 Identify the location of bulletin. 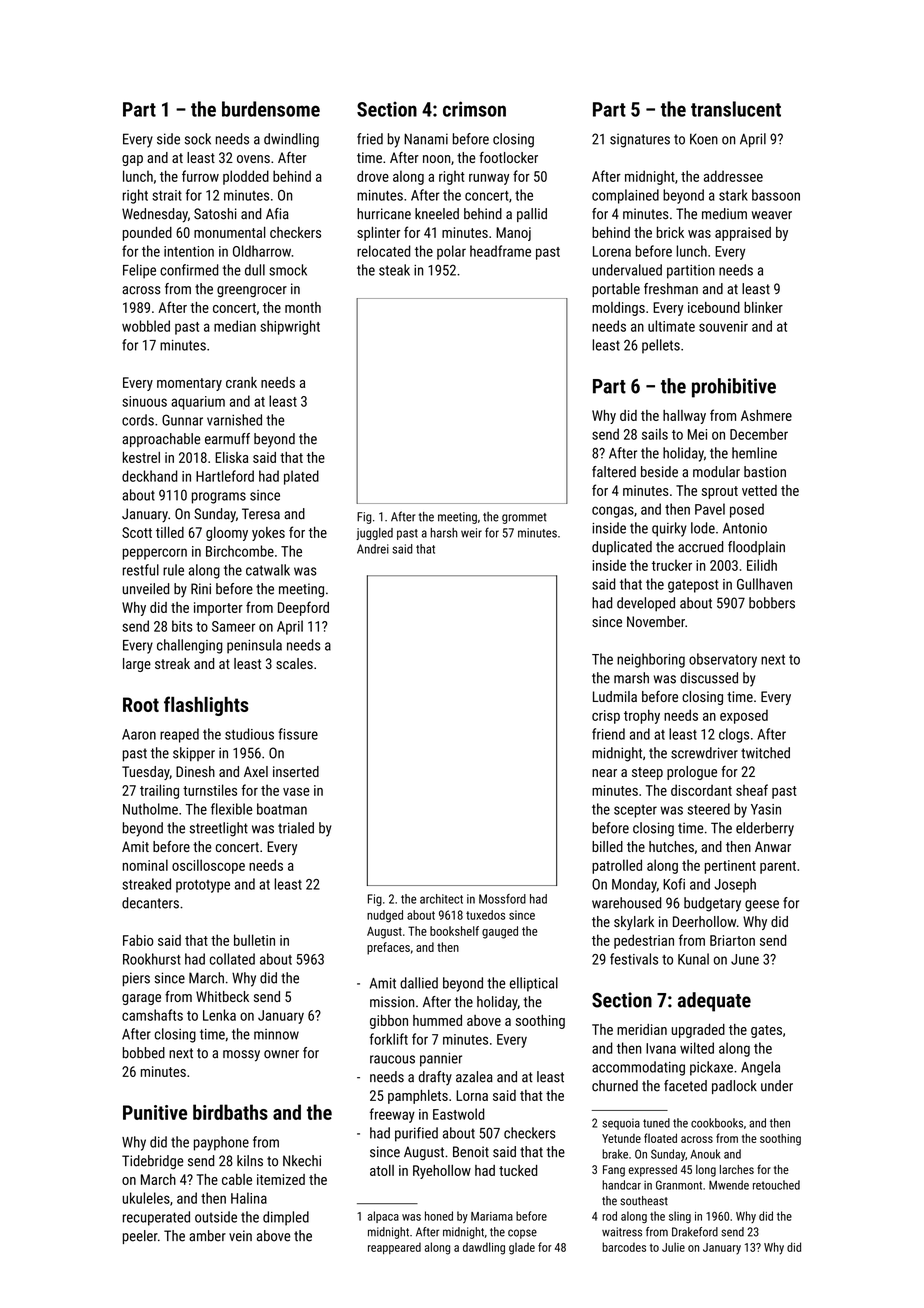
(254, 940).
